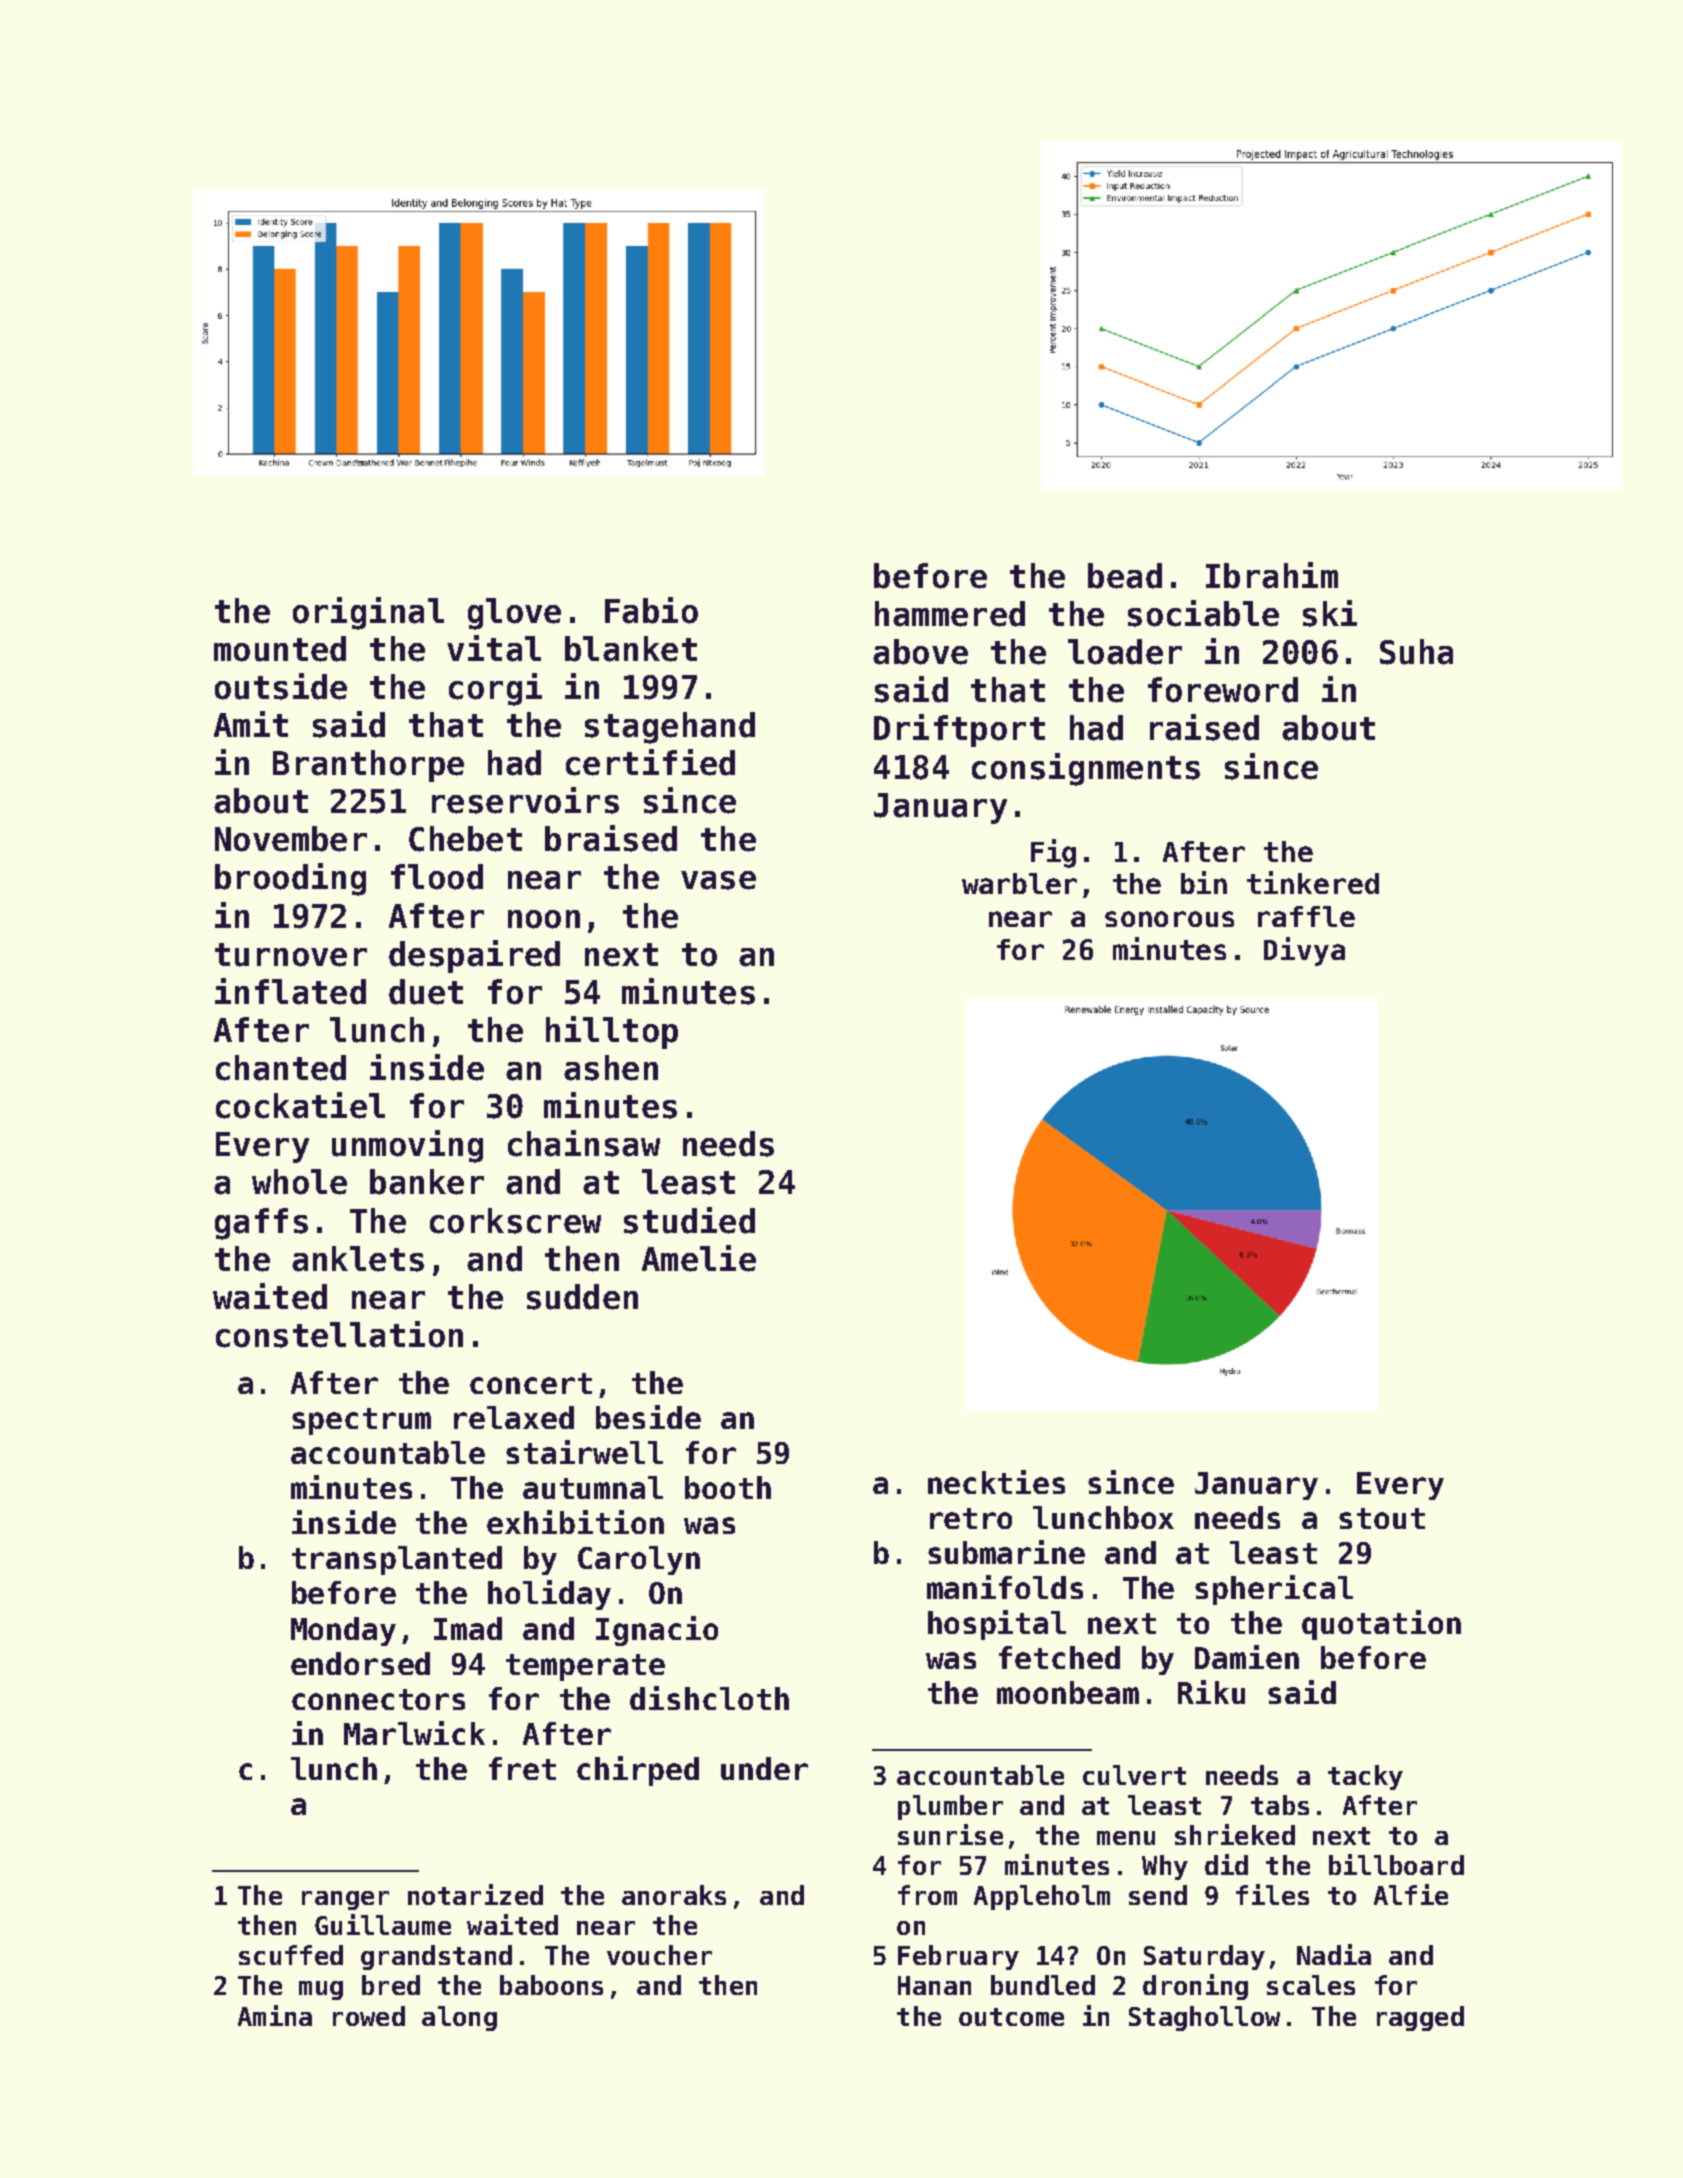 The image size is (1683, 2178). What do you see at coordinates (1304, 951) in the screenshot?
I see `Divya` at bounding box center [1304, 951].
